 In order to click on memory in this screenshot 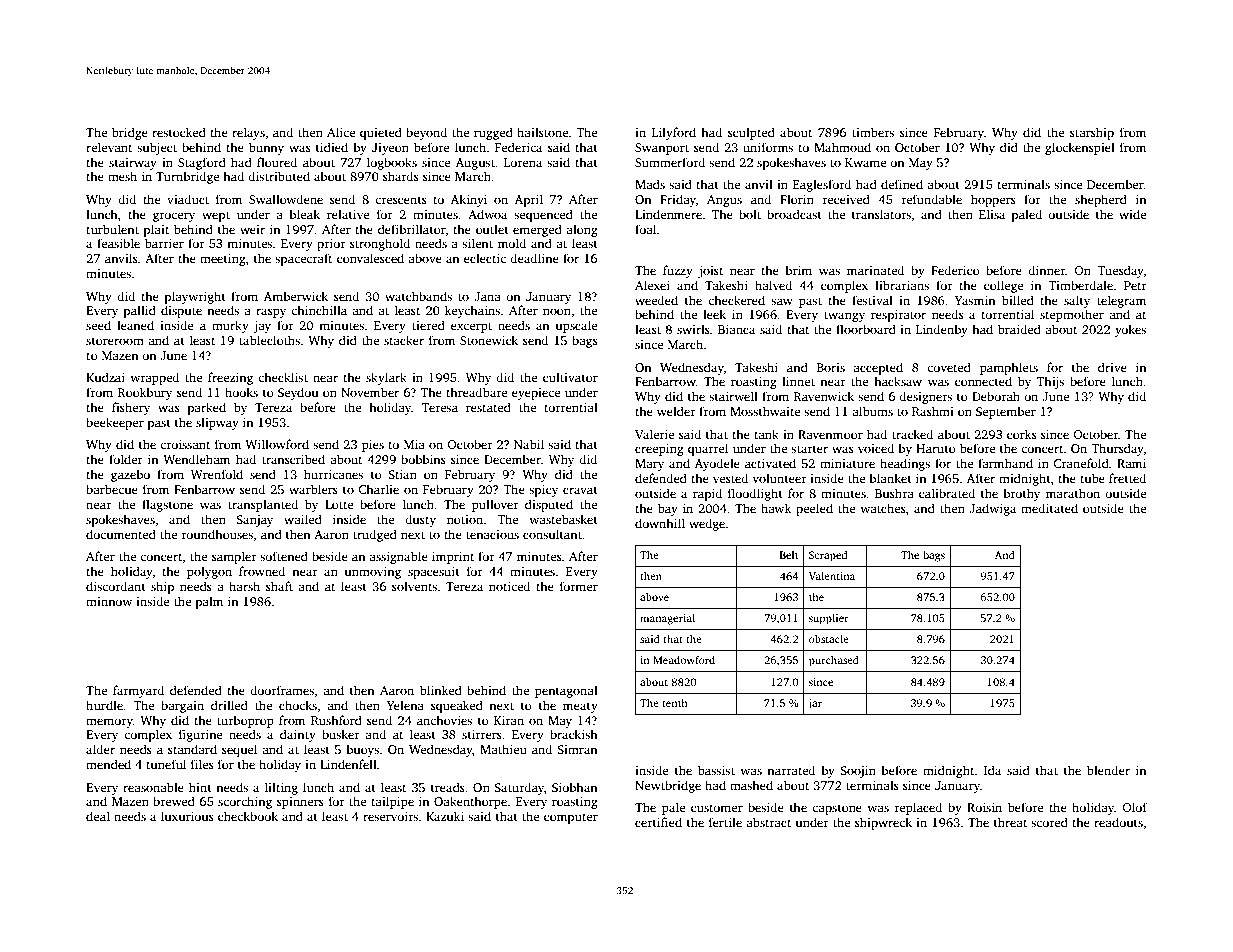, I will do `click(109, 723)`.
